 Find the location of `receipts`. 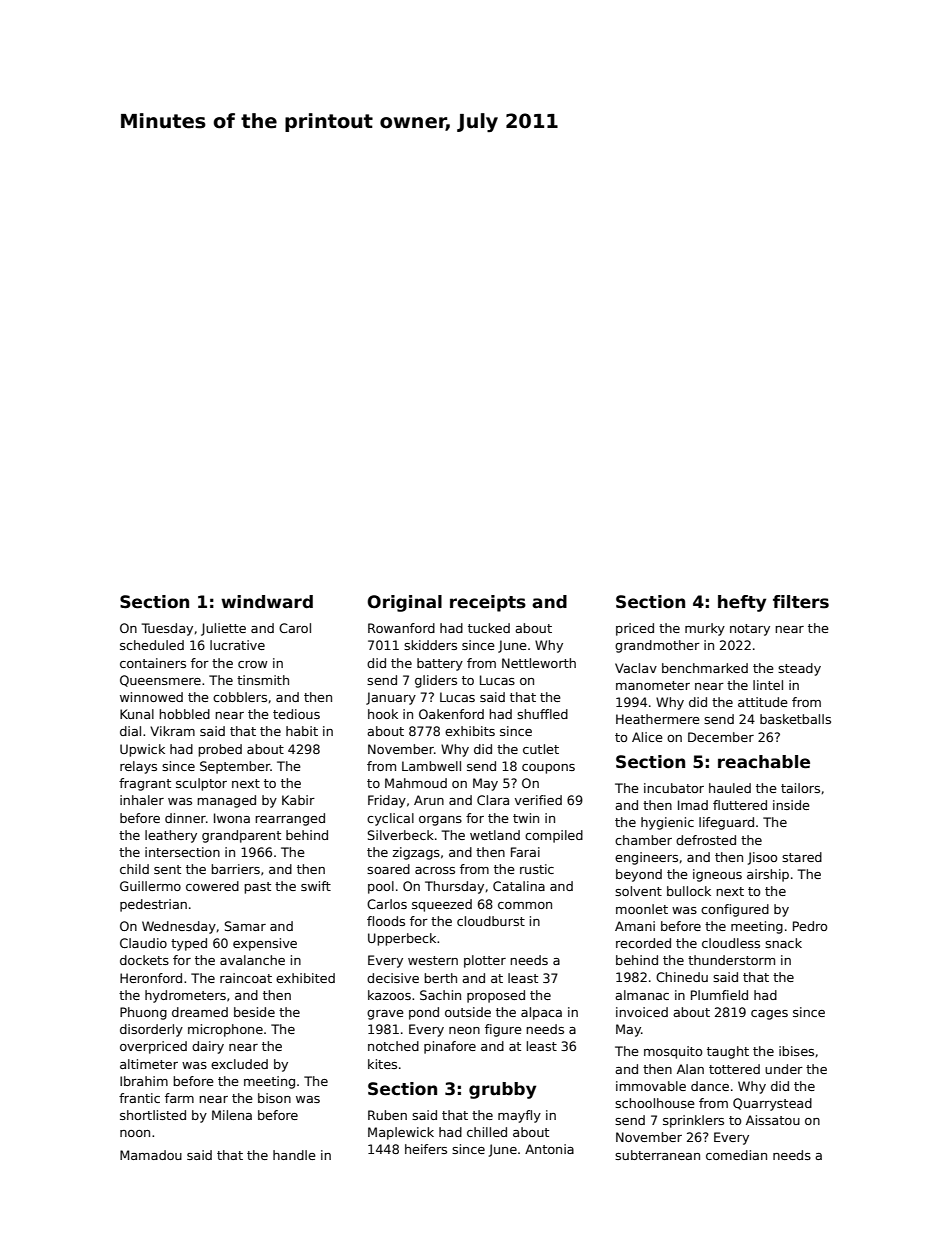

receipts is located at coordinates (488, 603).
